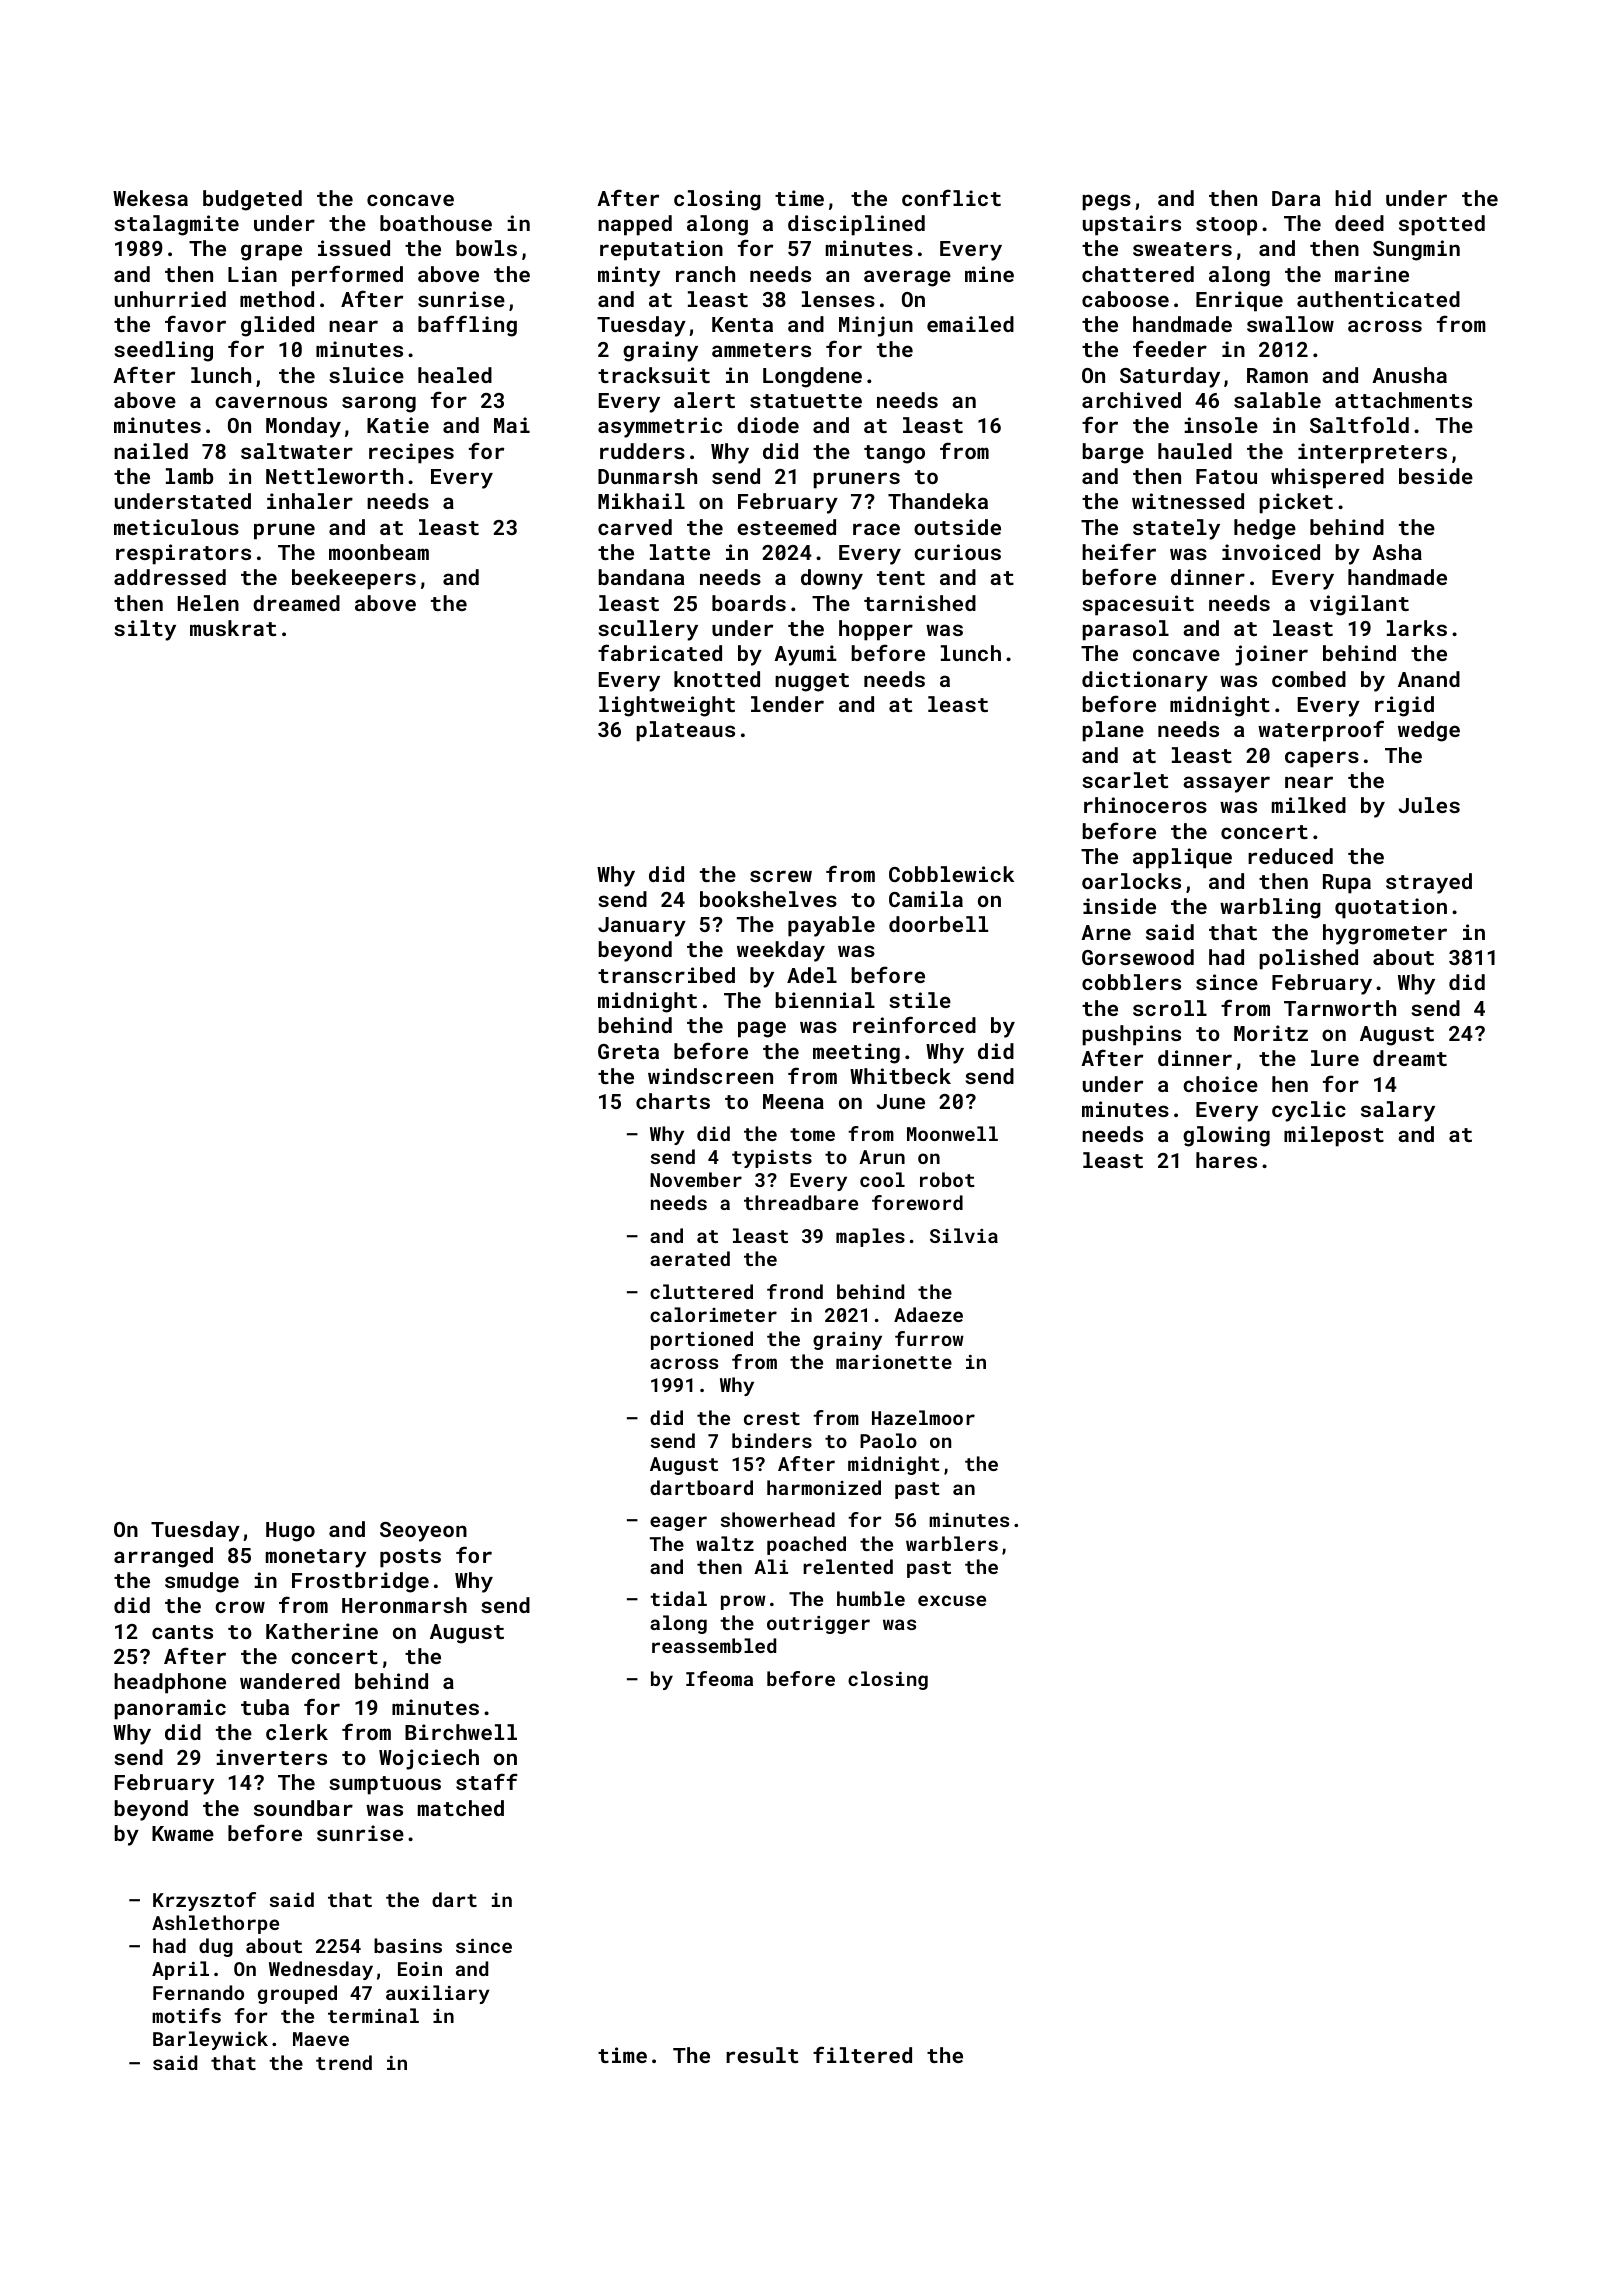 The height and width of the screenshot is (2292, 1620). What do you see at coordinates (642, 451) in the screenshot?
I see `rudders` at bounding box center [642, 451].
